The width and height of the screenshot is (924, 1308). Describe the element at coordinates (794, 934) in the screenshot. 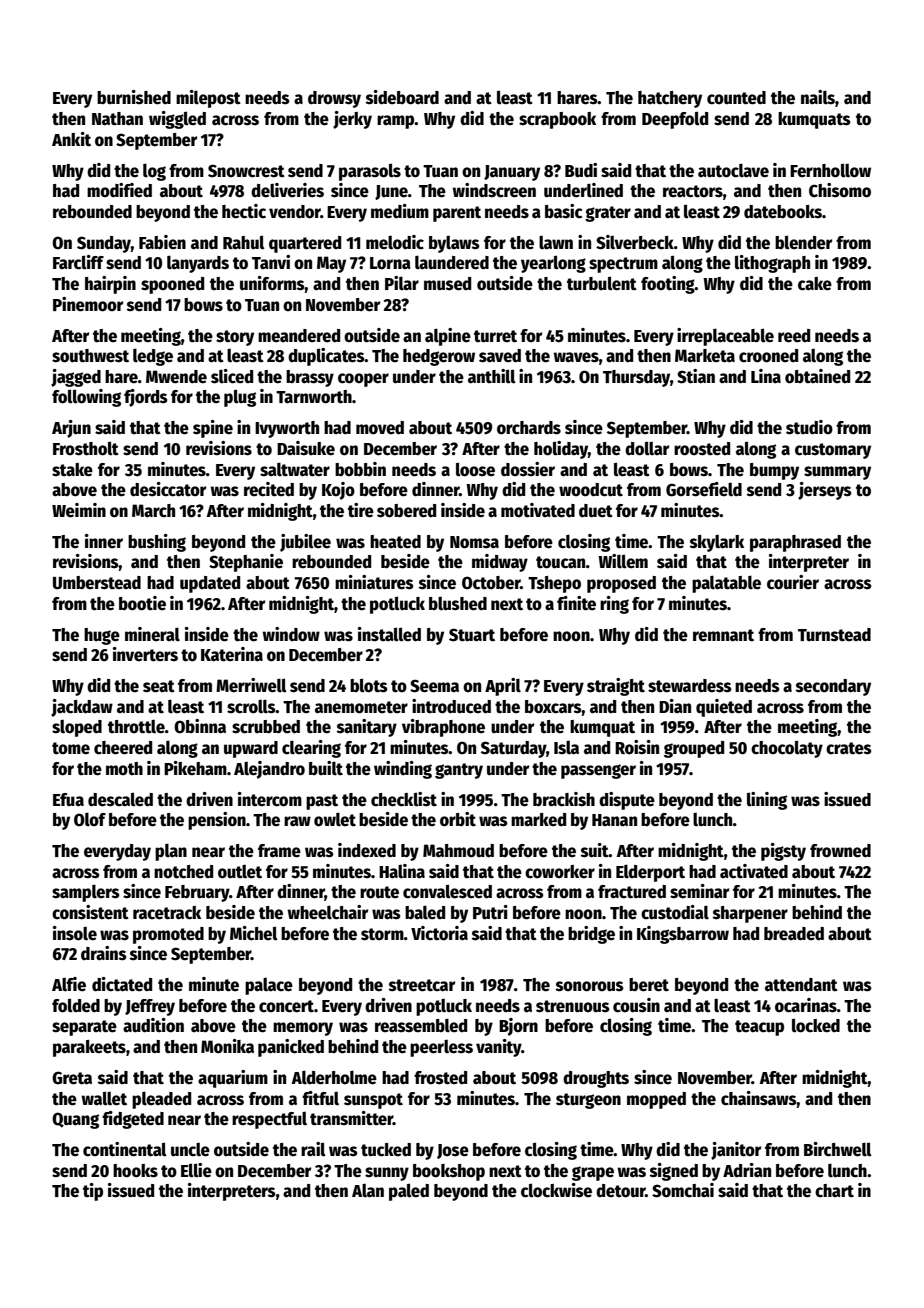

I see `breaded` at that location.
